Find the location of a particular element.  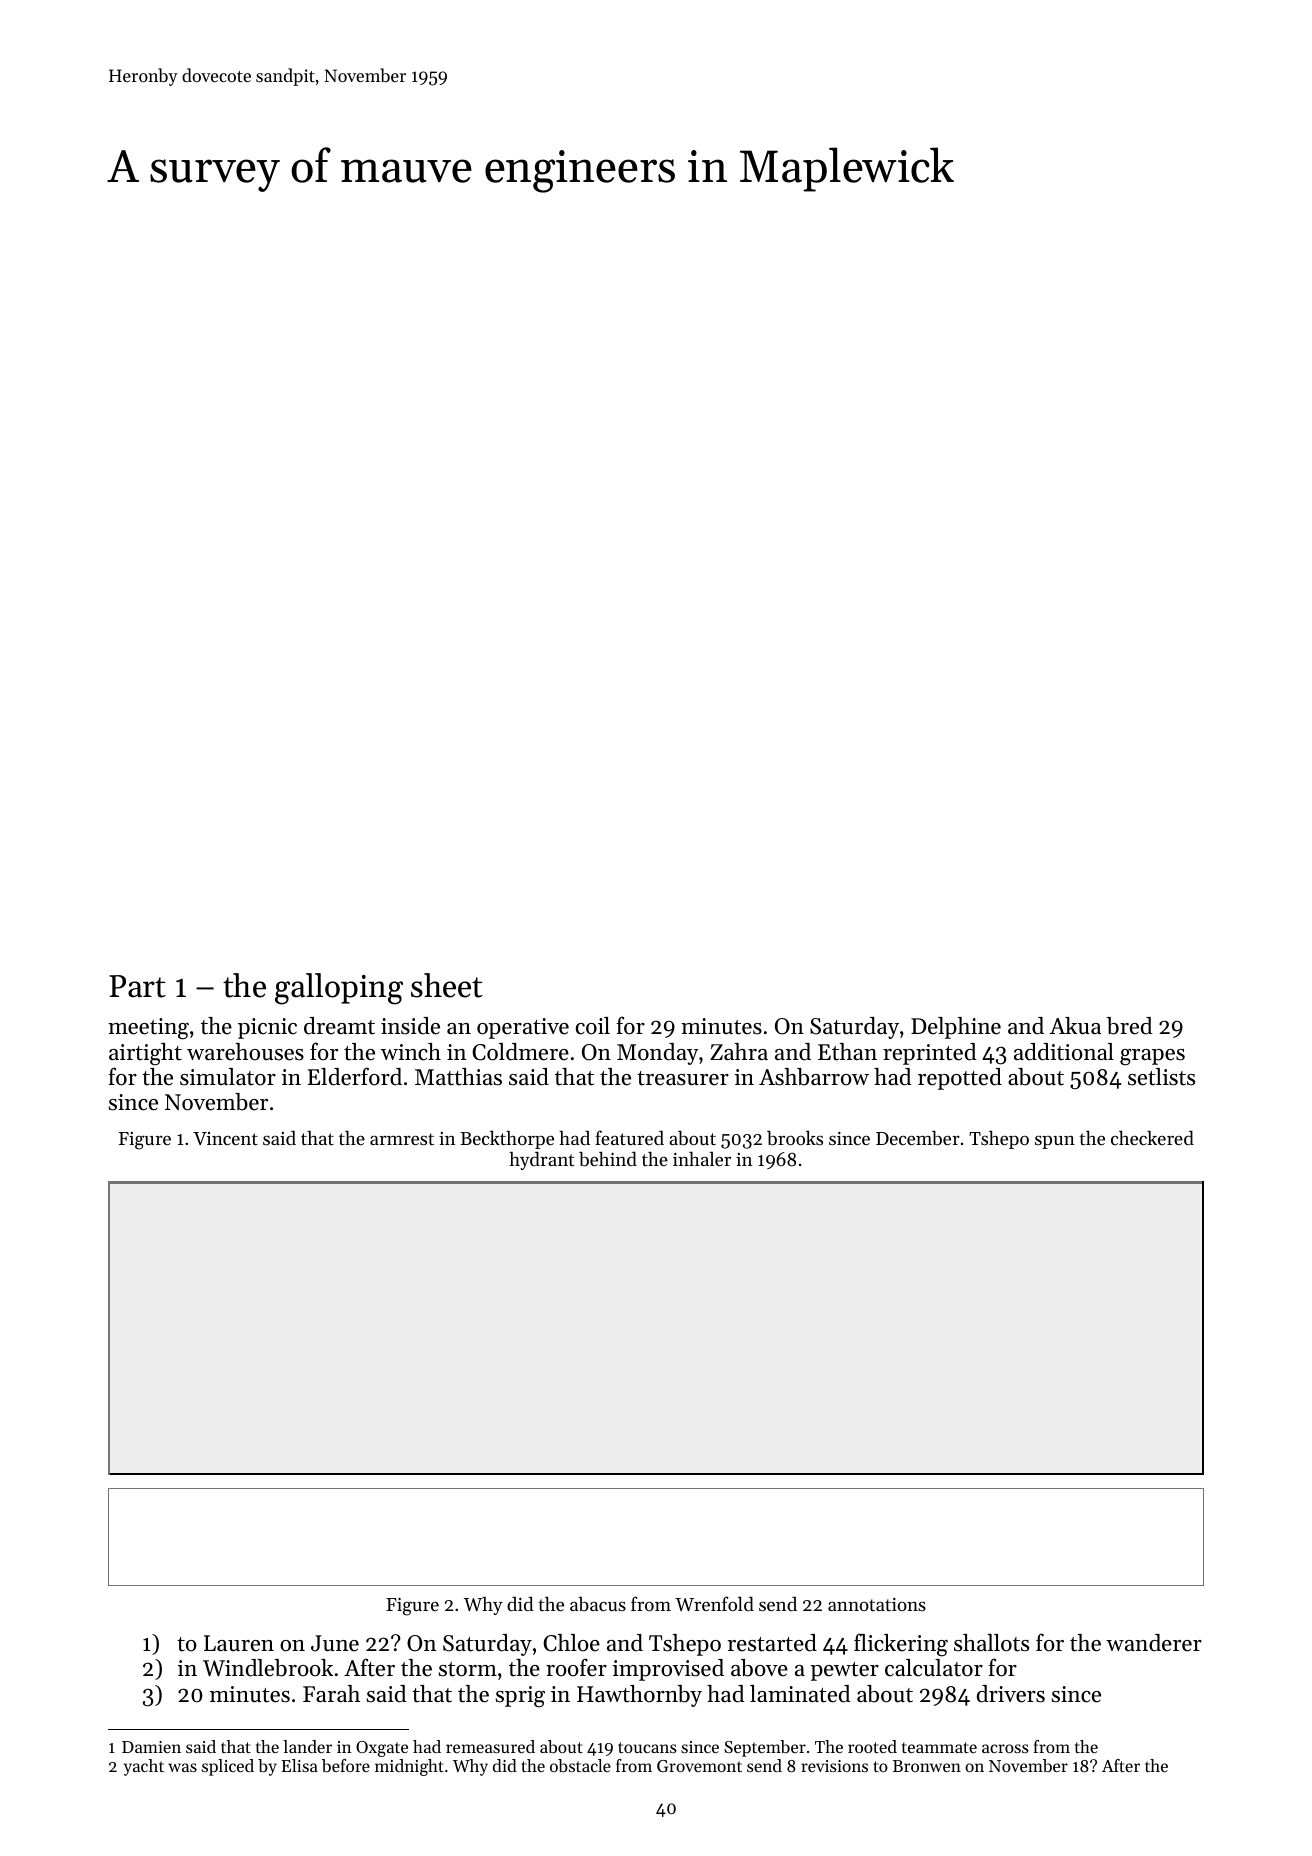

hydrant is located at coordinates (542, 1161).
